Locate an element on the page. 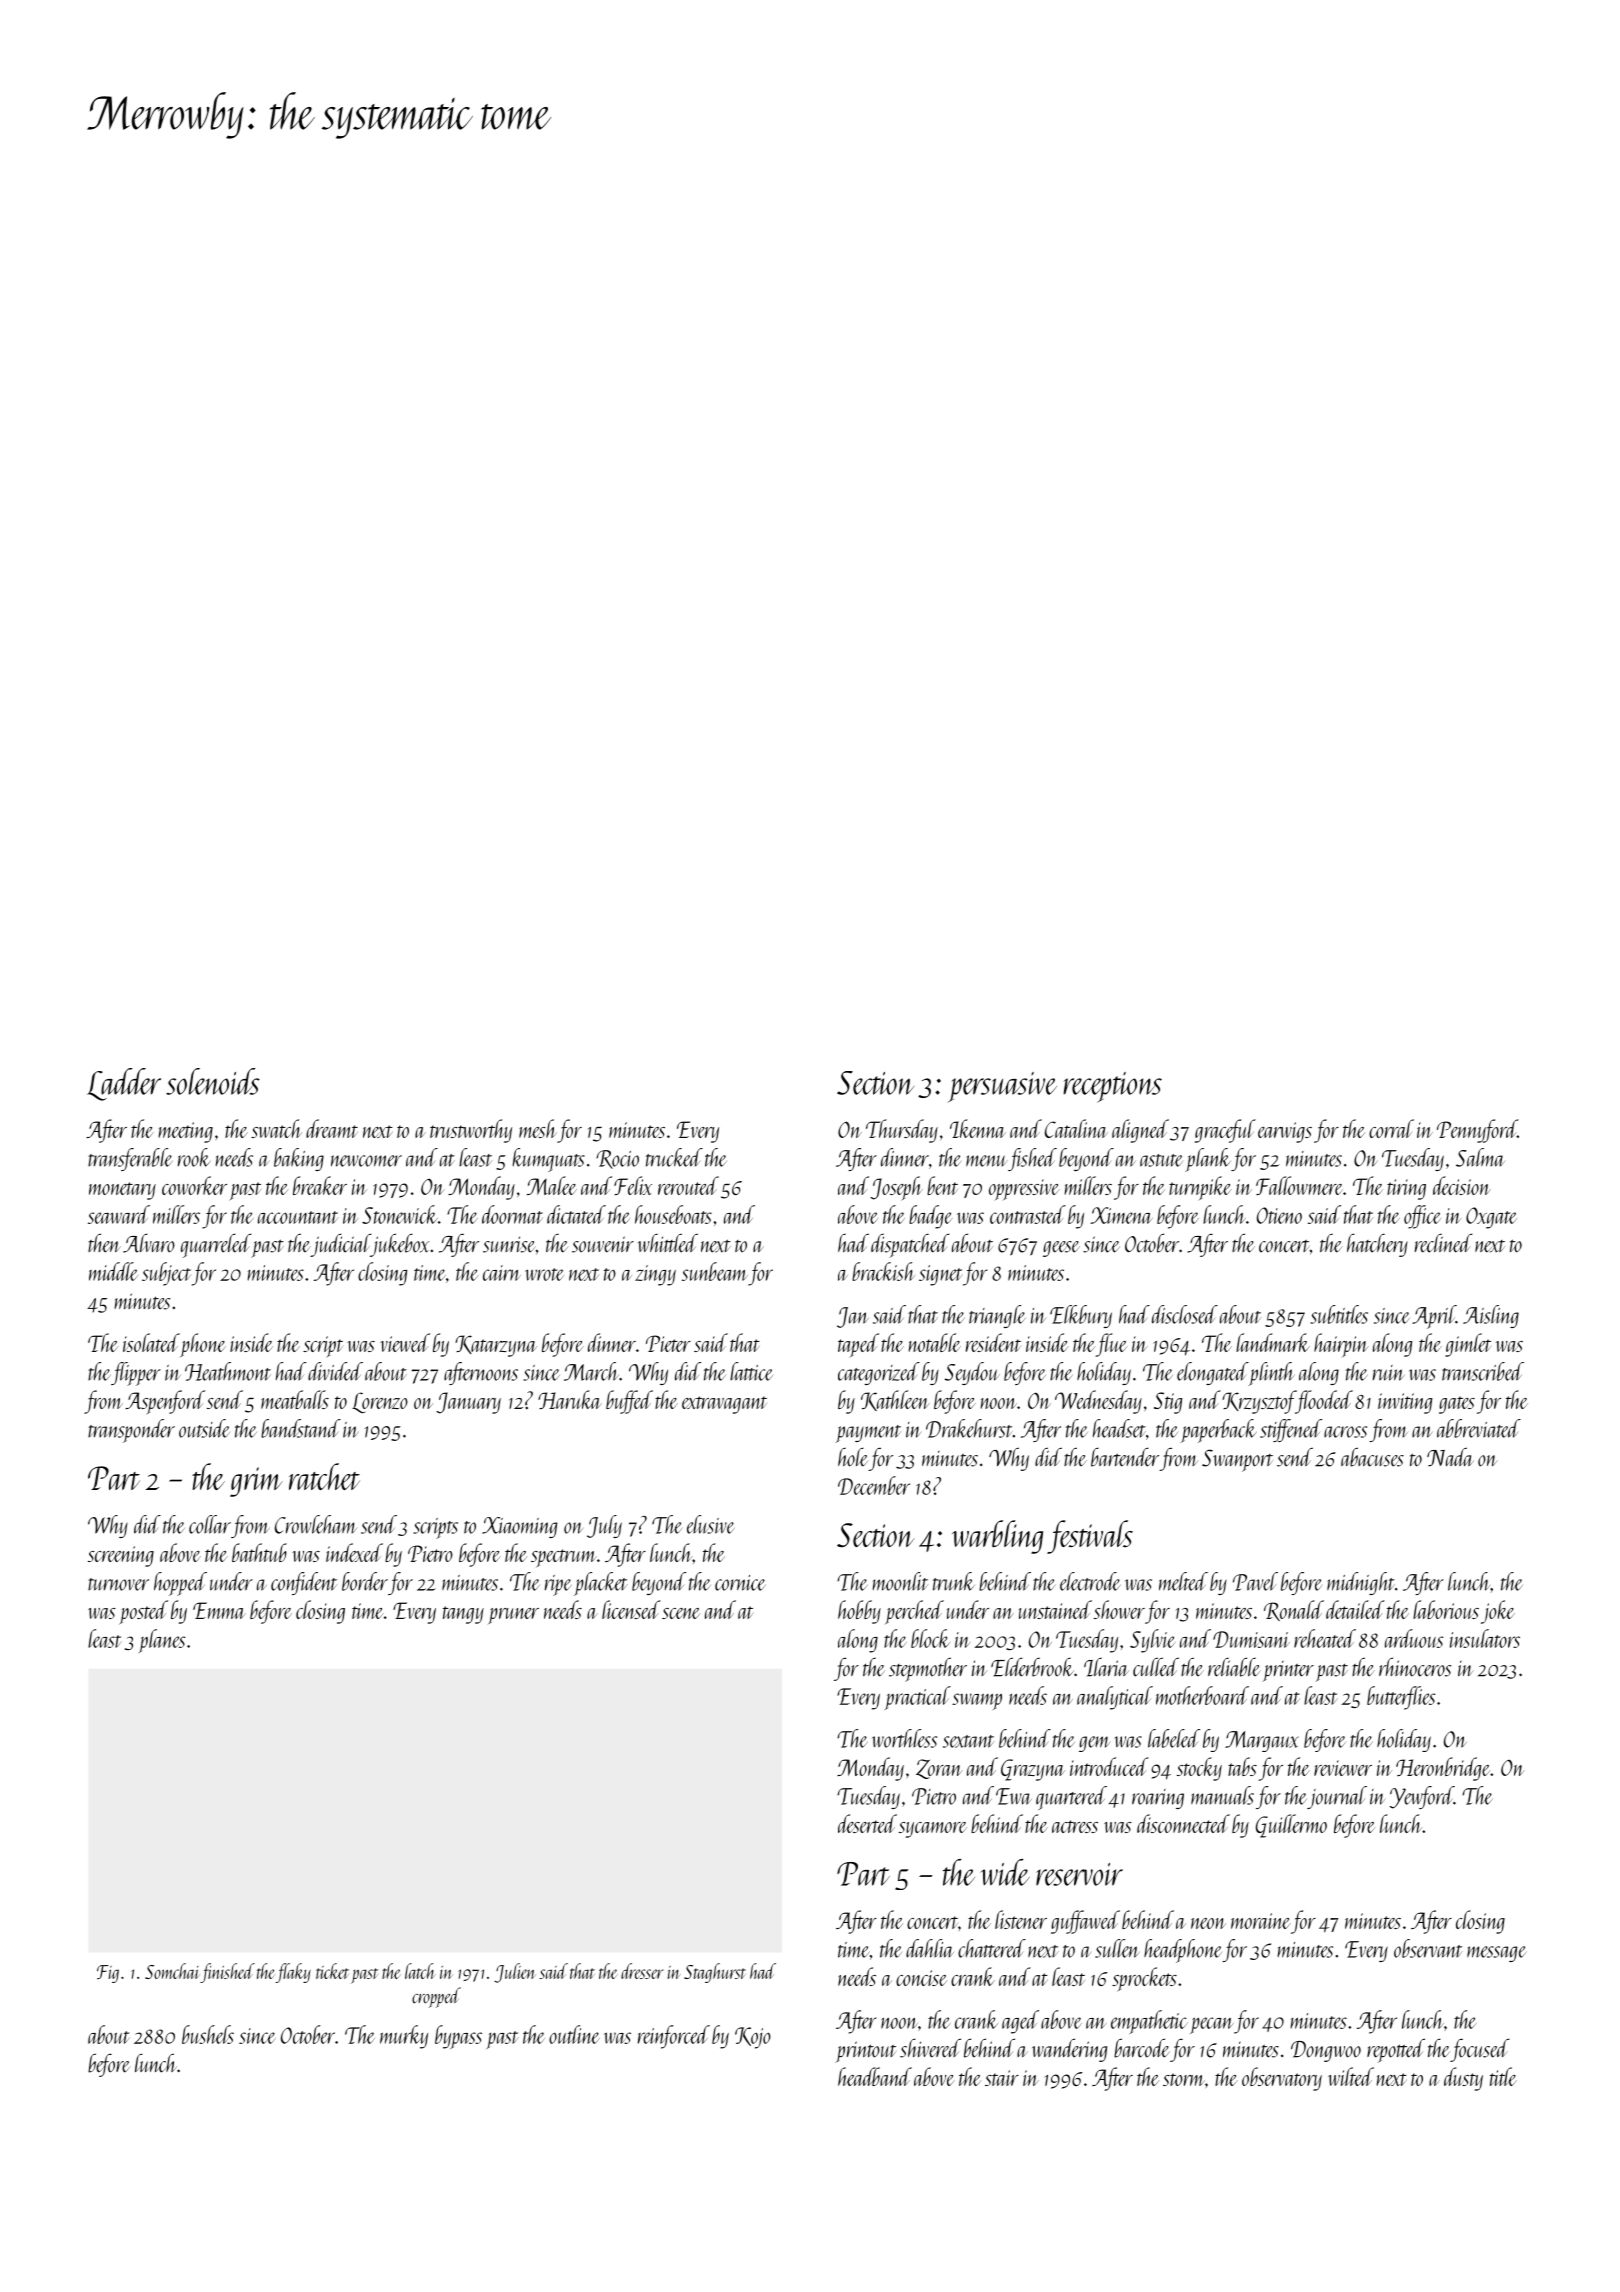  wilted is located at coordinates (1351, 2076).
